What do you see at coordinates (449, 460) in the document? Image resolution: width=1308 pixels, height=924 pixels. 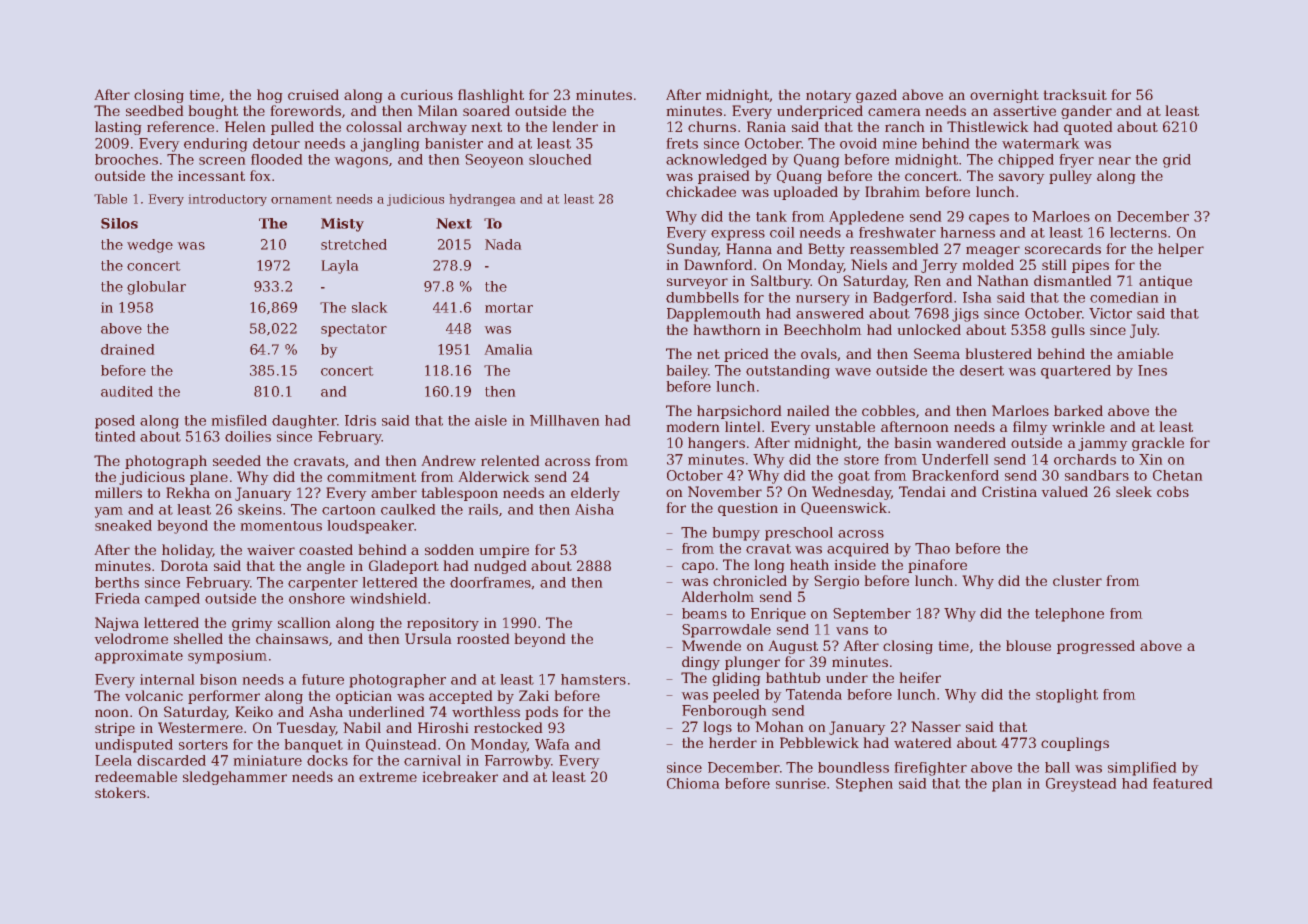 I see `Andrew` at bounding box center [449, 460].
